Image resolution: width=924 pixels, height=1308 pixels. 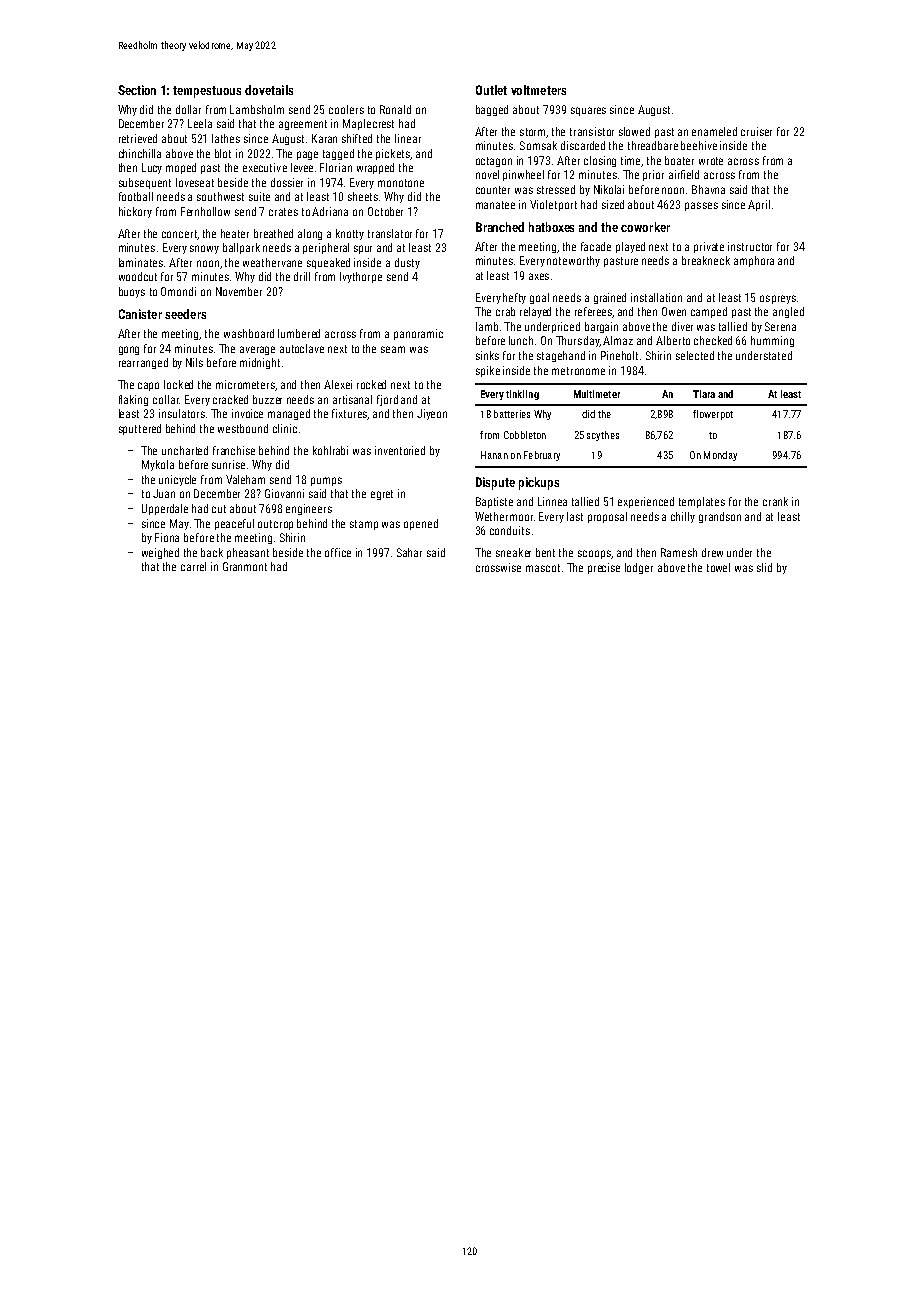 What do you see at coordinates (193, 566) in the screenshot?
I see `carrel` at bounding box center [193, 566].
